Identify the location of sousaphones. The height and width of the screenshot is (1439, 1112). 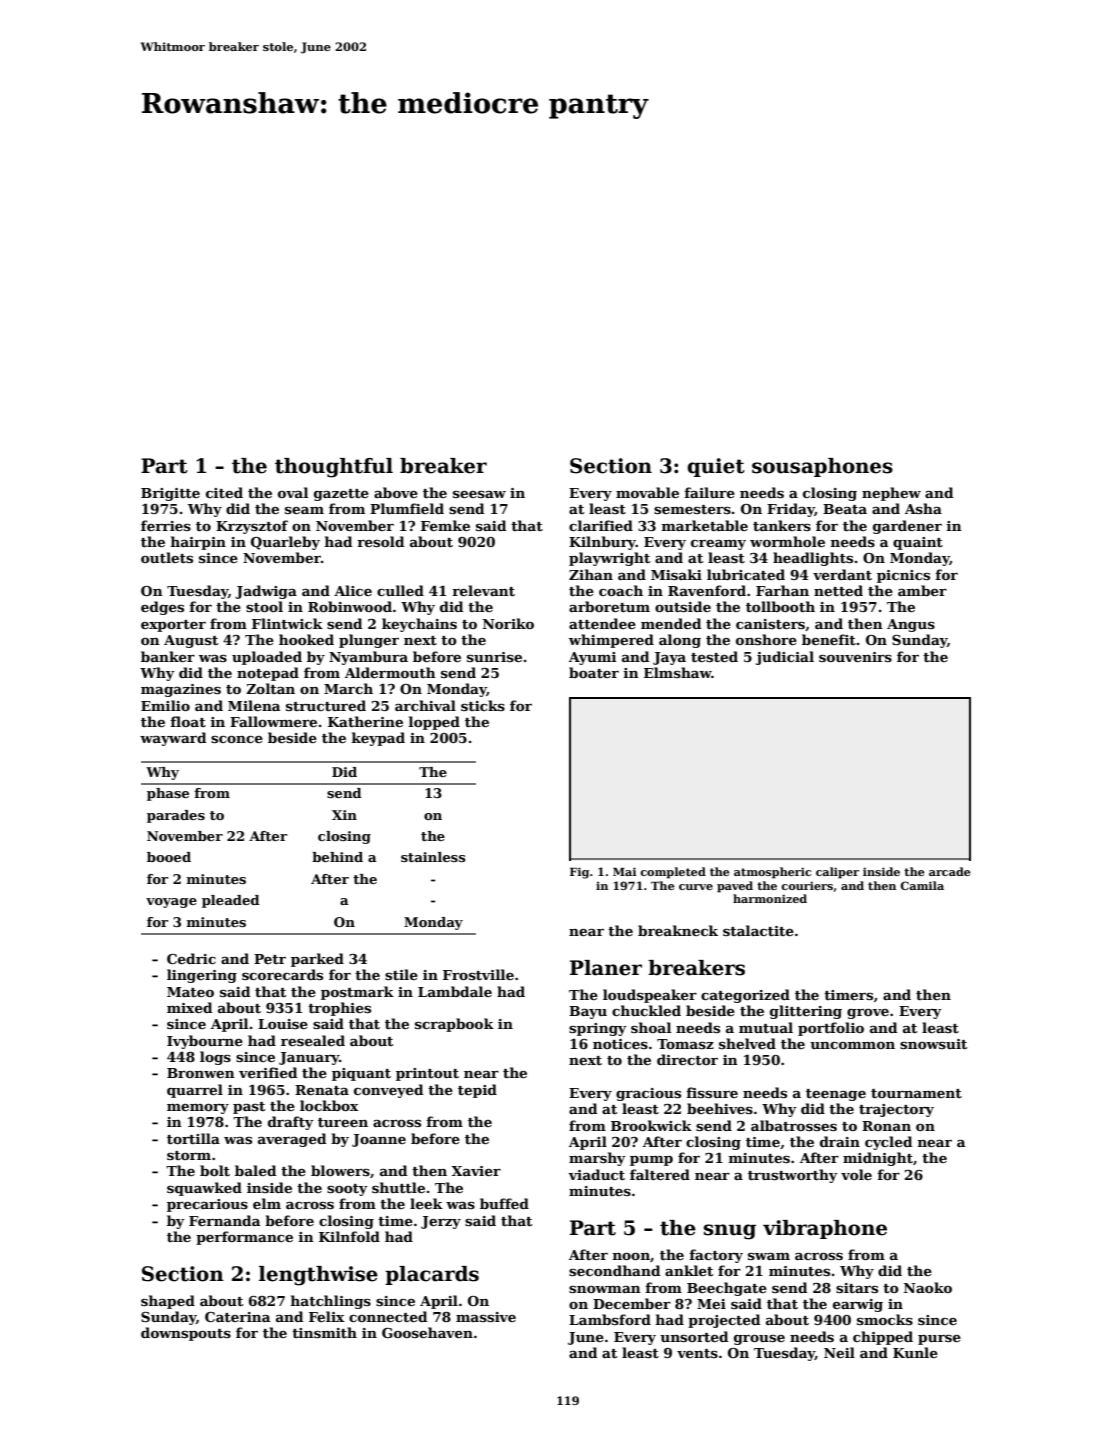
(822, 467).
